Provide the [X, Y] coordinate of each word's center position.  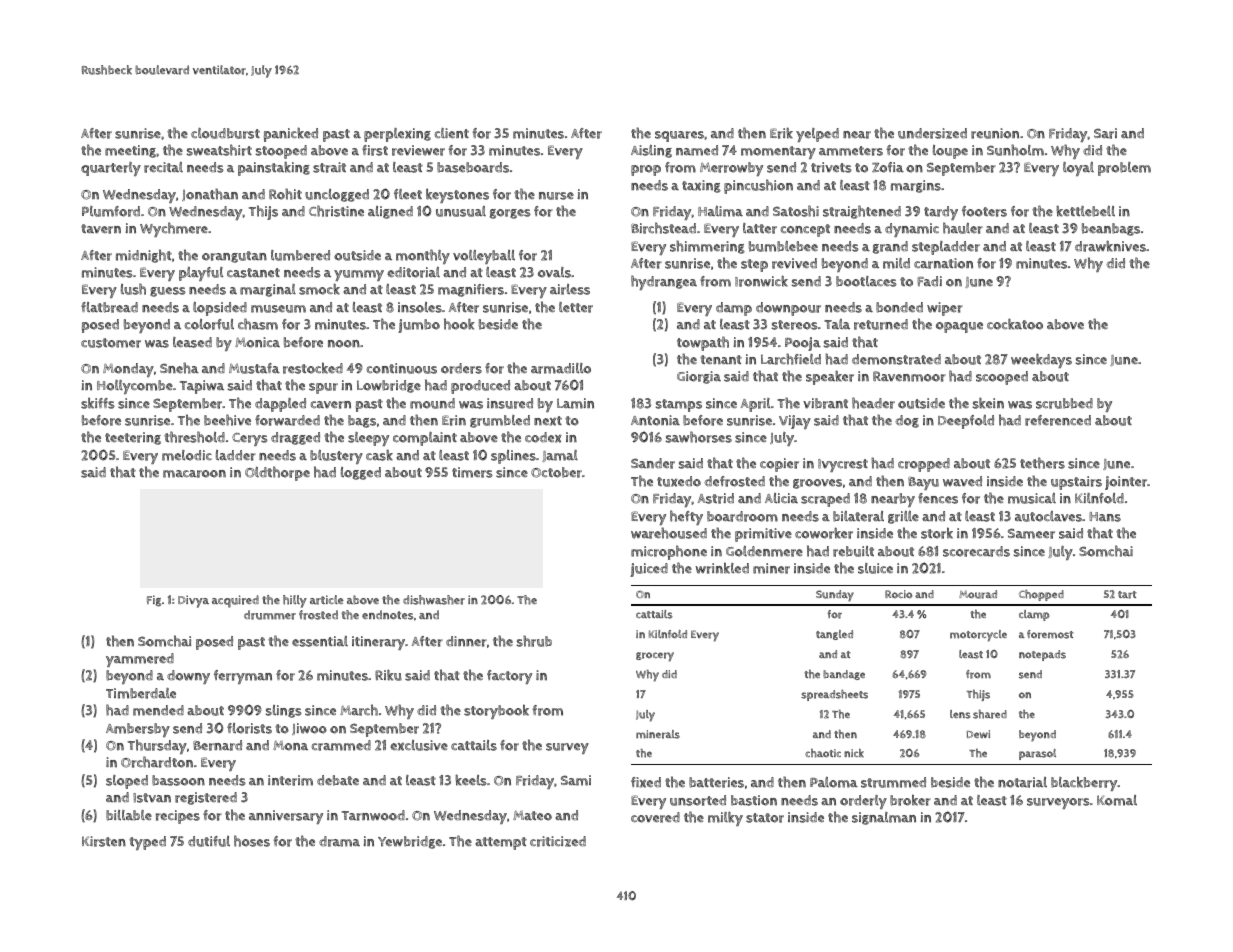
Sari [1105, 133]
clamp [1034, 615]
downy [188, 677]
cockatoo [1015, 324]
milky [725, 818]
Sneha [179, 368]
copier [779, 465]
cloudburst [225, 133]
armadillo [561, 368]
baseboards [473, 167]
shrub [534, 641]
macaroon [194, 474]
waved [962, 481]
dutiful [209, 841]
